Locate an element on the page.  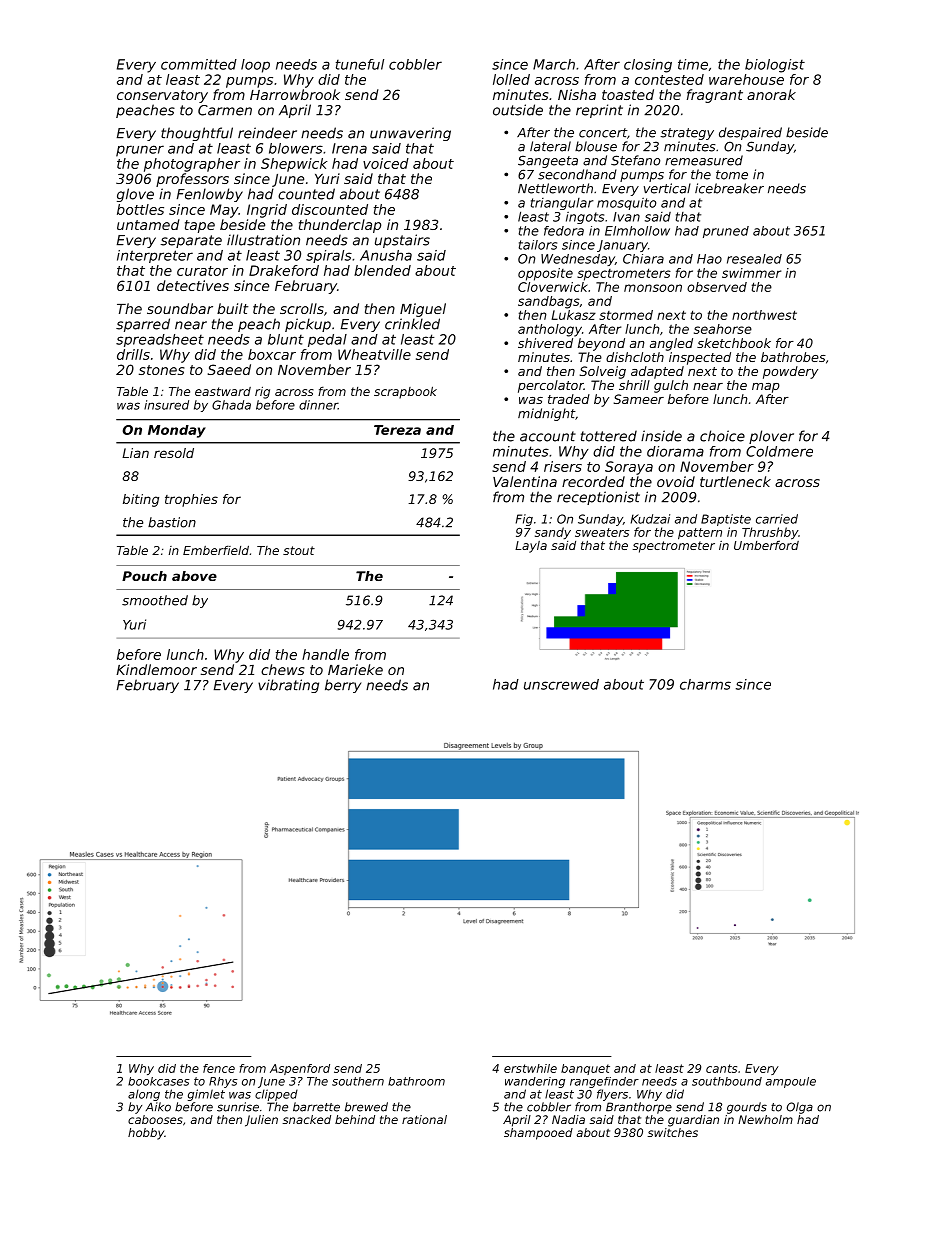
loop is located at coordinates (255, 66).
